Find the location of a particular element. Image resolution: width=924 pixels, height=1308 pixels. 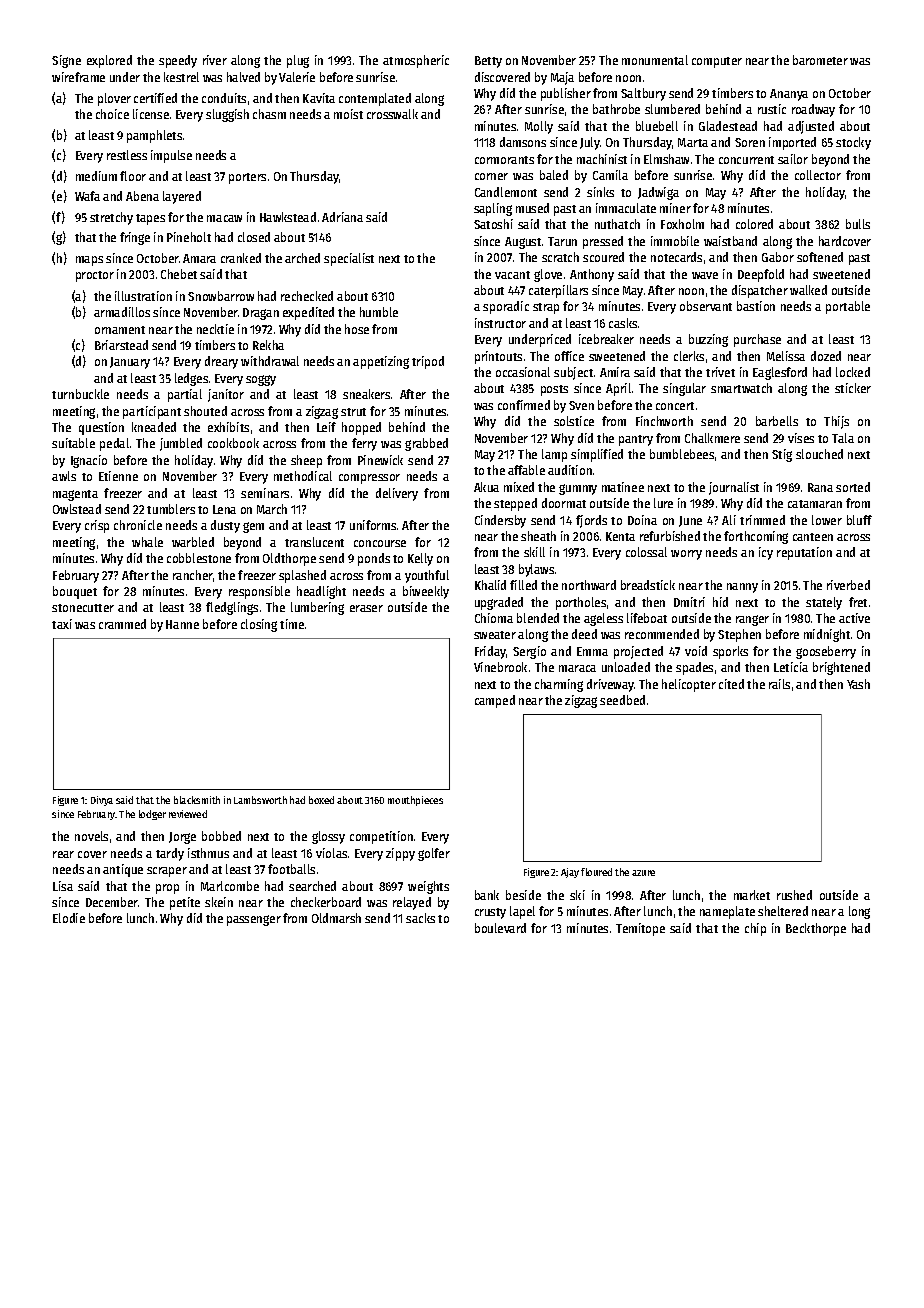

atmospheric is located at coordinates (416, 61).
